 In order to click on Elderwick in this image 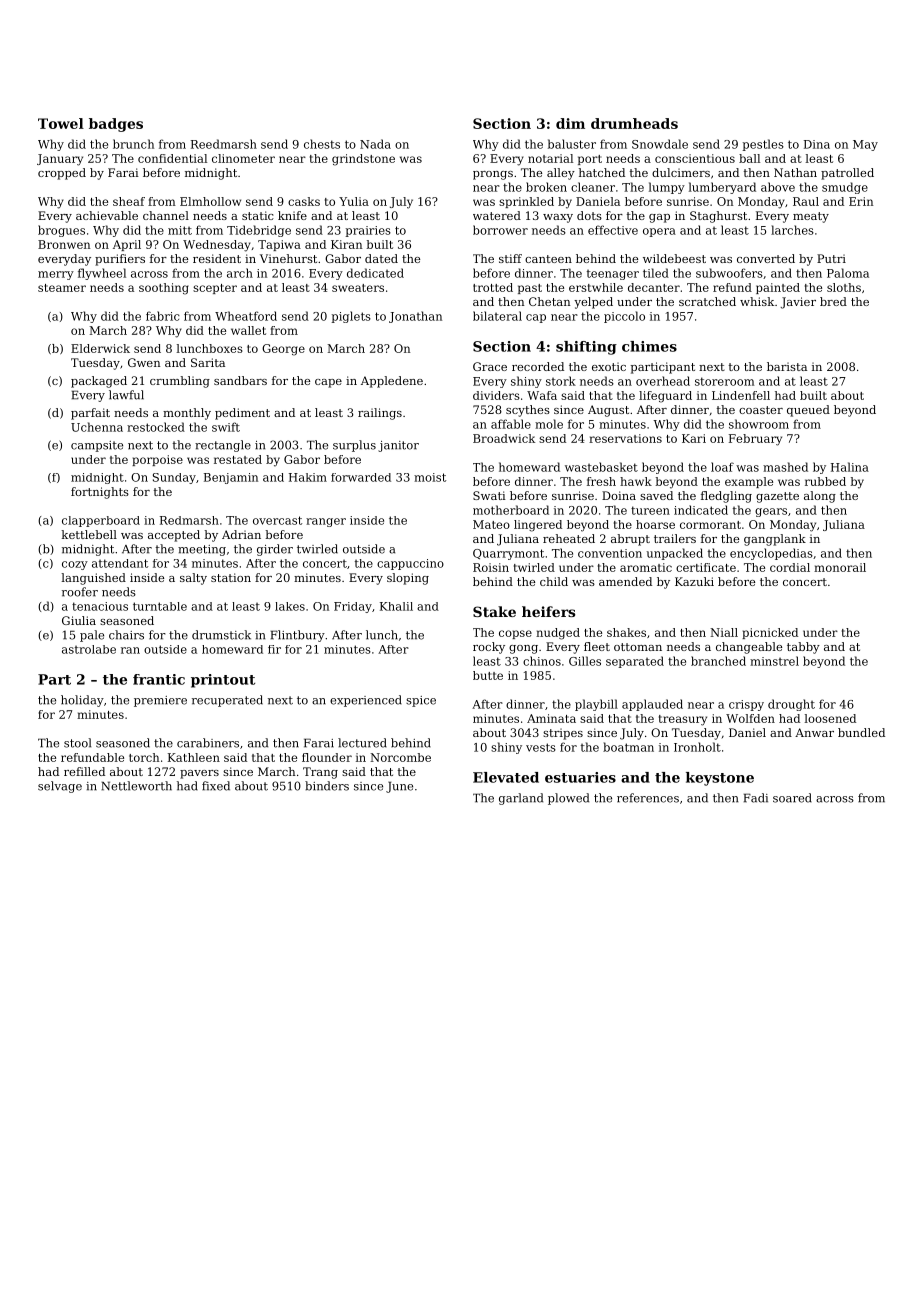, I will do `click(100, 348)`.
